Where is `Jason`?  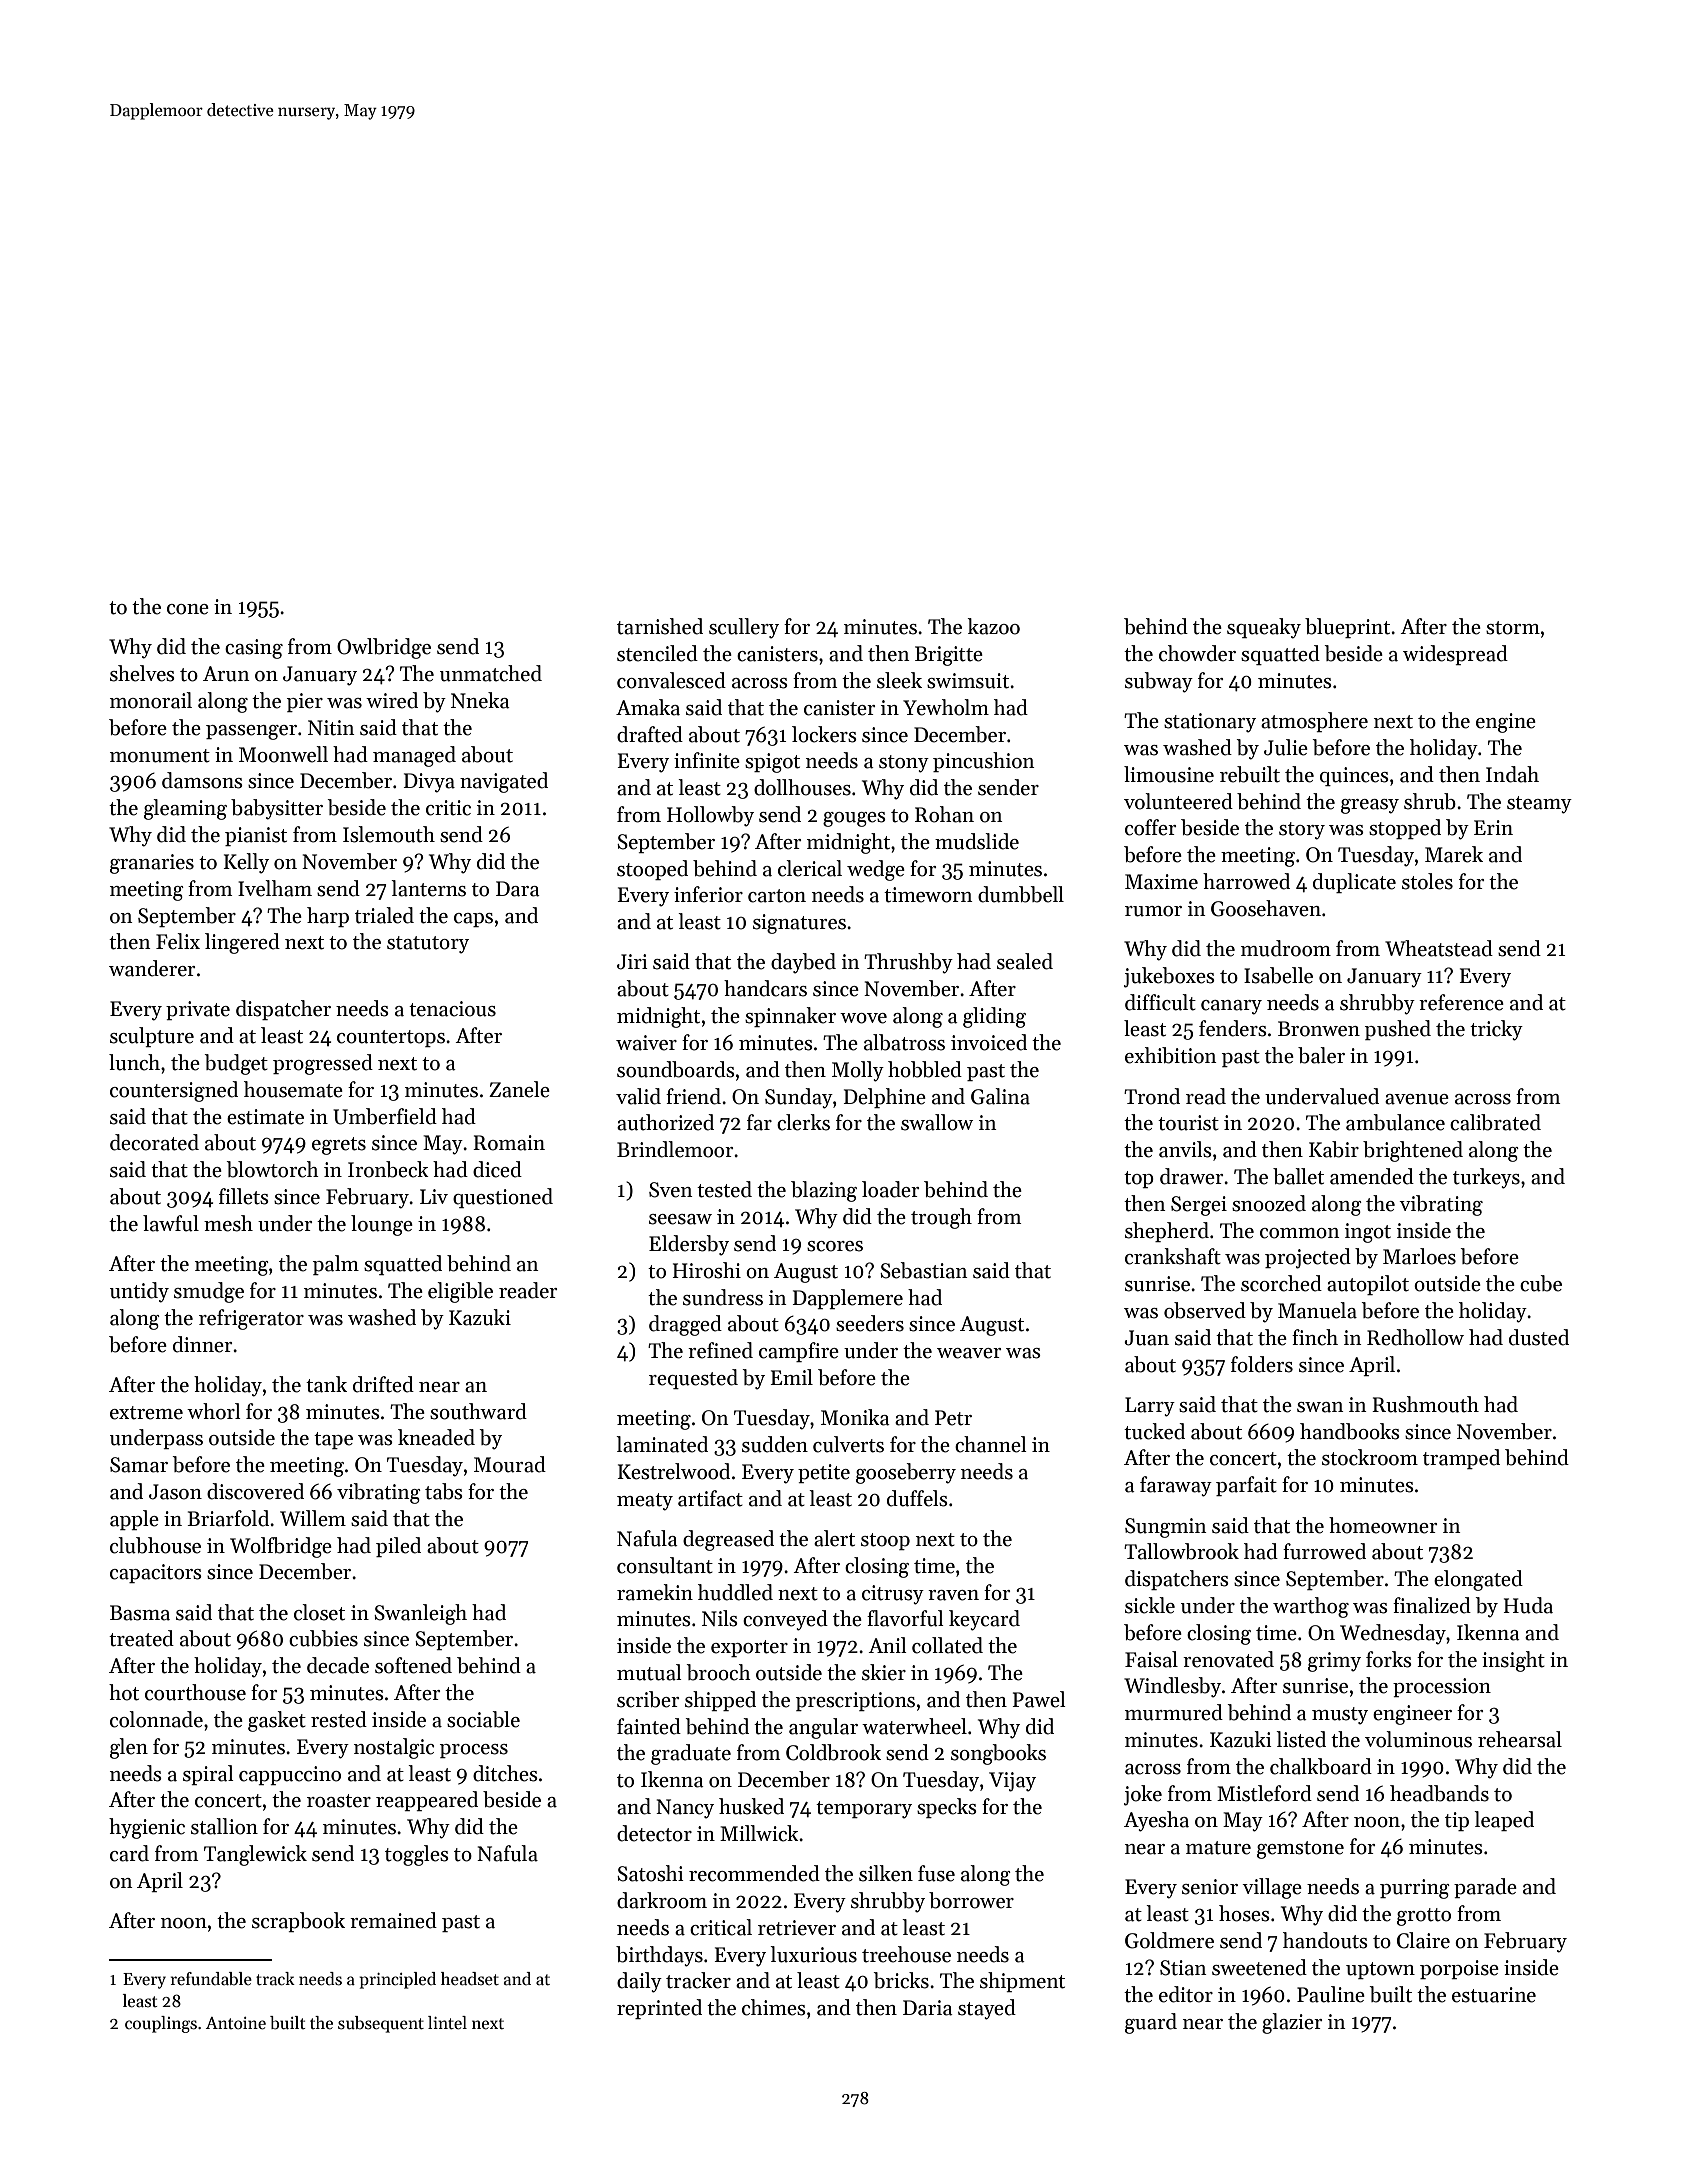 Jason is located at coordinates (175, 1492).
